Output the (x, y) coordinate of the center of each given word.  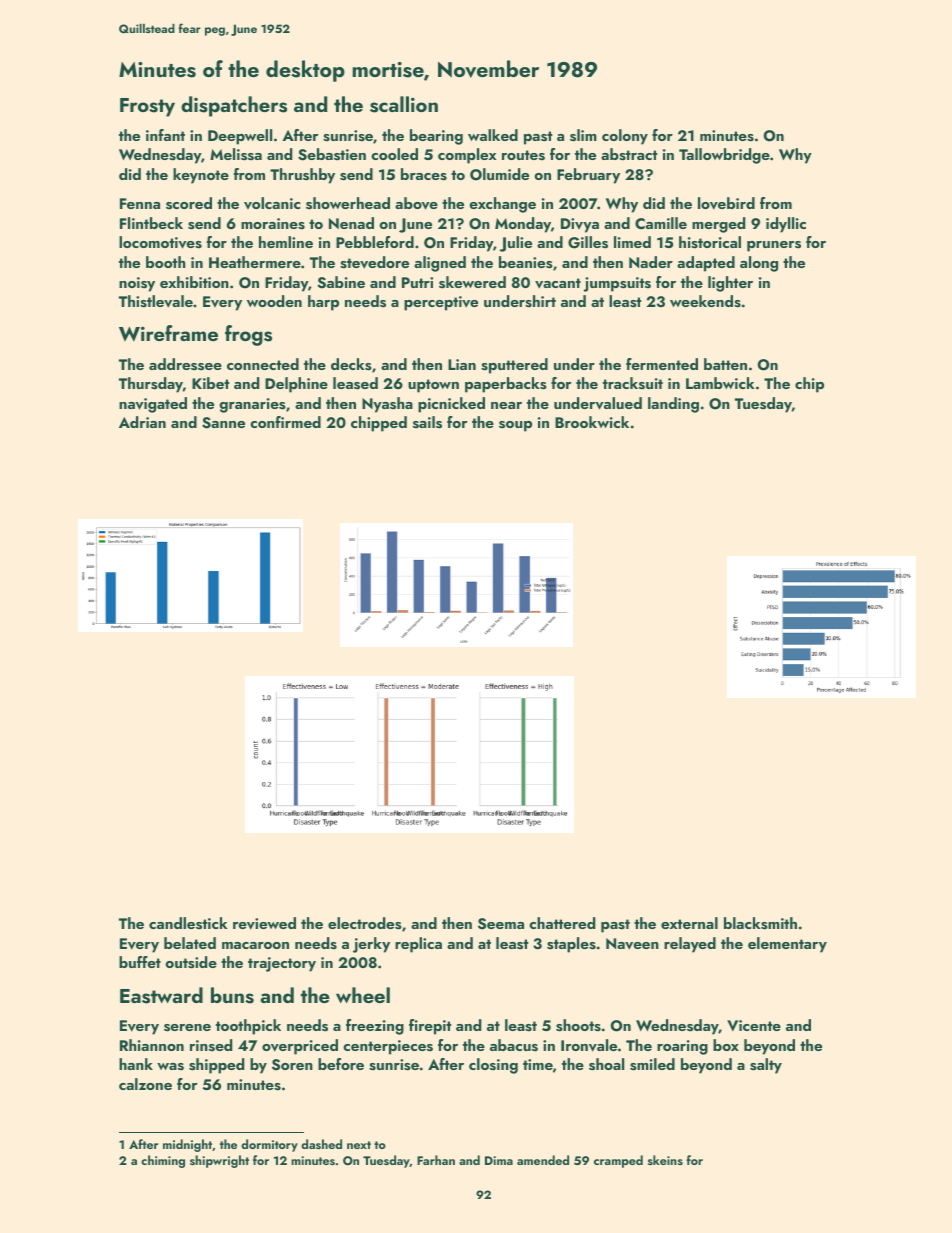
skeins (665, 1160)
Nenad (351, 223)
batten (725, 364)
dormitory (269, 1145)
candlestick (188, 923)
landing (673, 405)
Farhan (436, 1160)
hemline (286, 242)
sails (427, 422)
